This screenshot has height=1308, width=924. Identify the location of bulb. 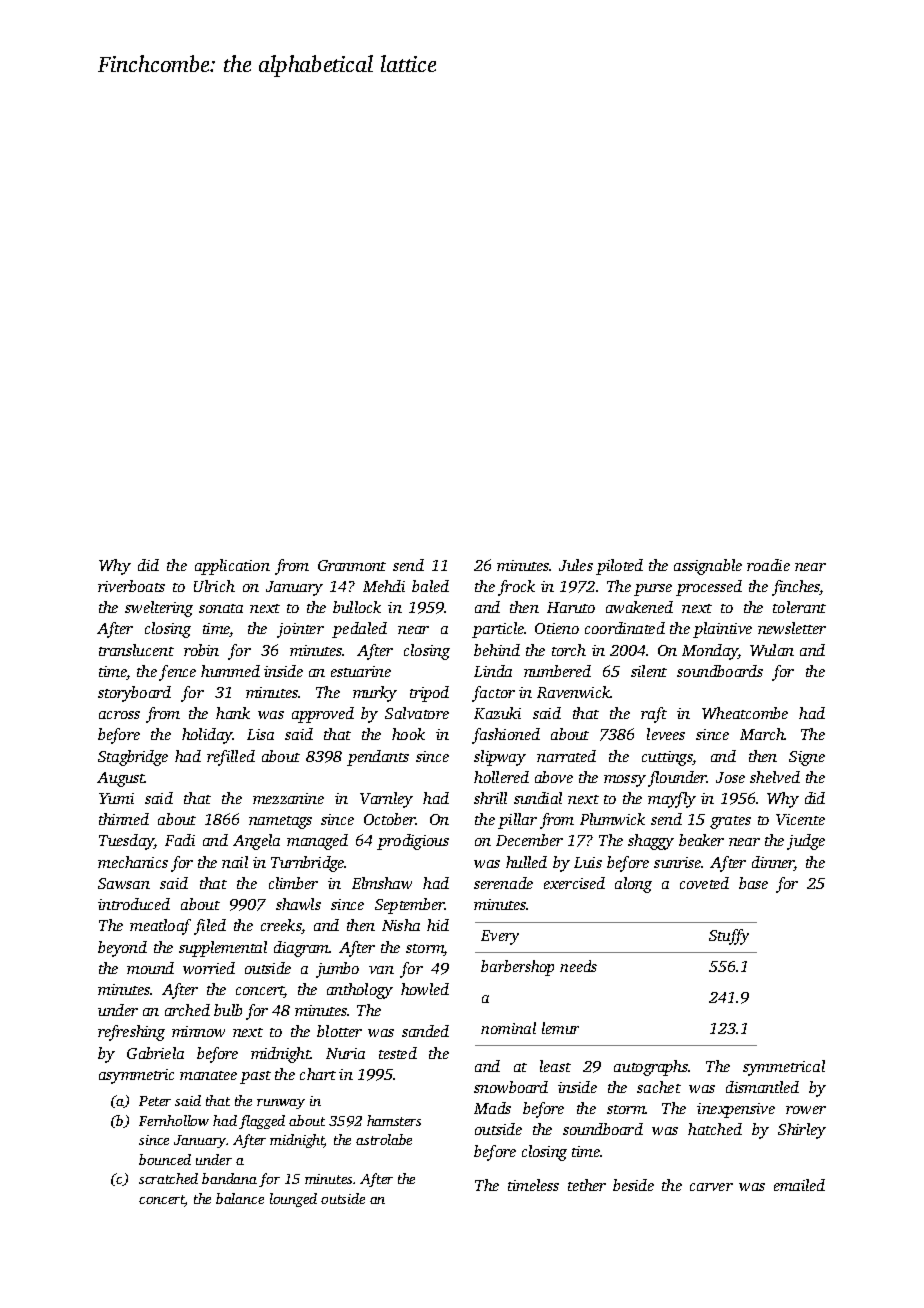
(228, 1010).
